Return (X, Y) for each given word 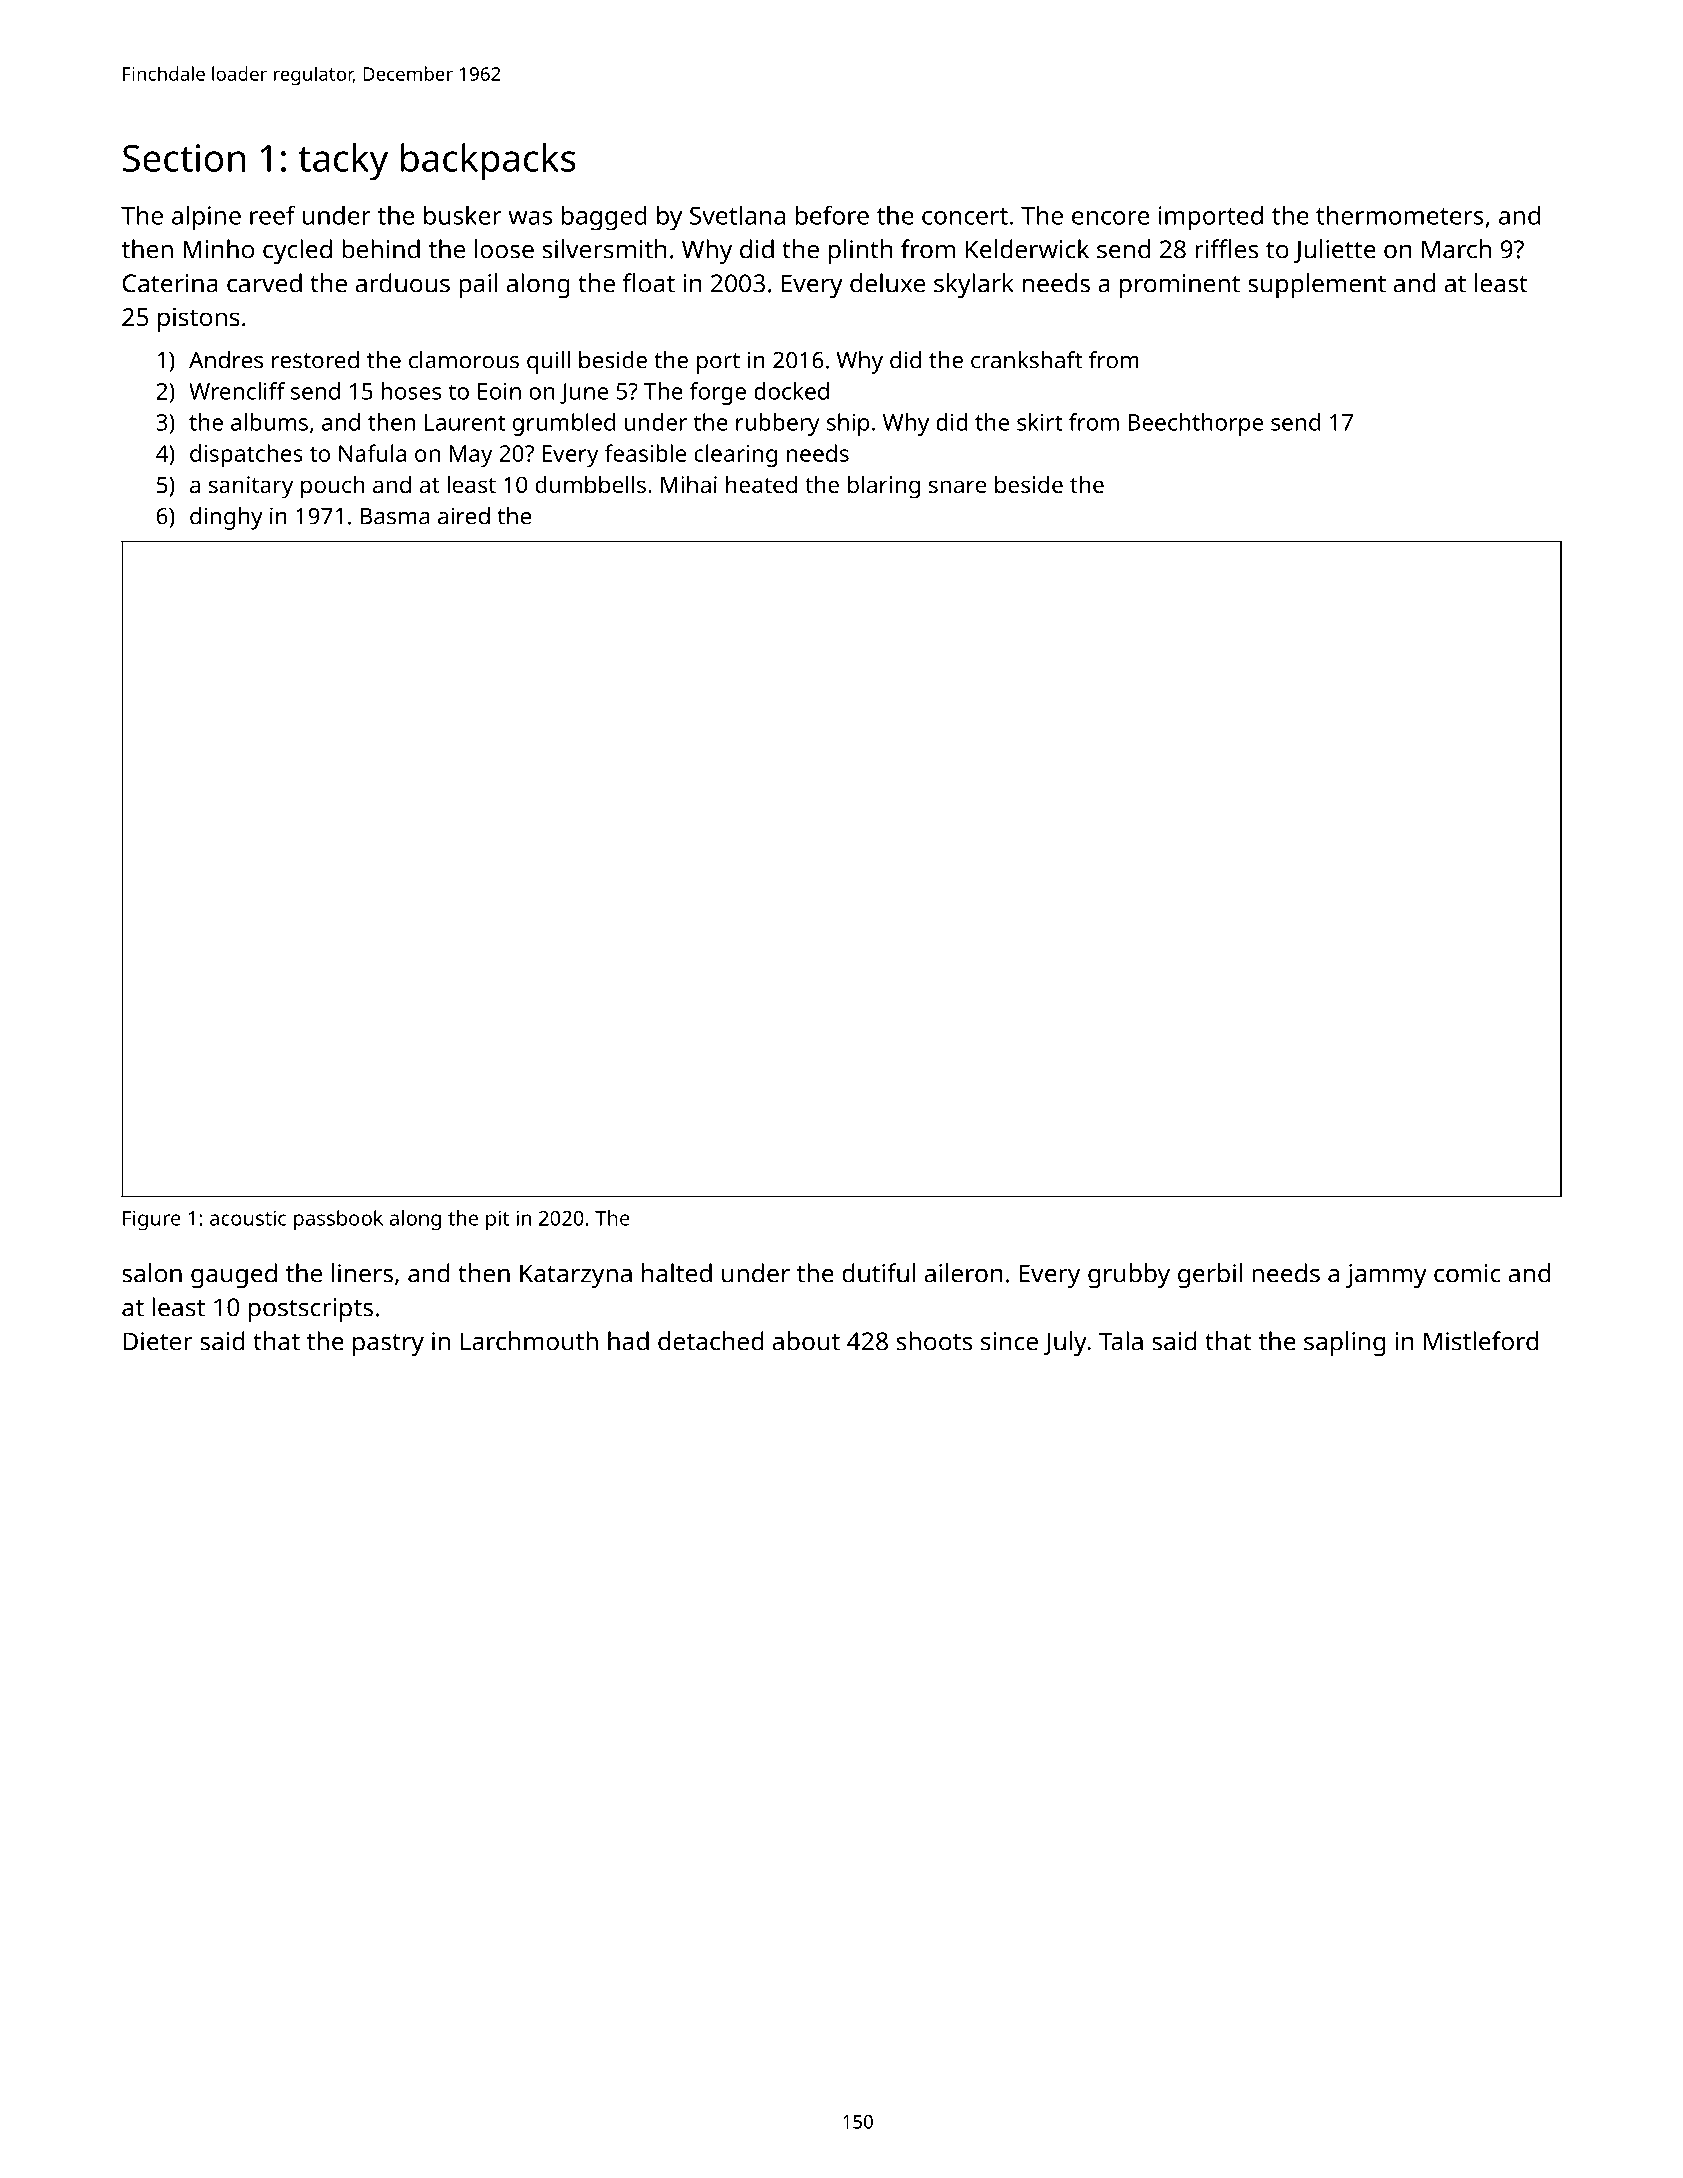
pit (497, 1220)
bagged (604, 218)
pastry (388, 1345)
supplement (1317, 285)
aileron (964, 1273)
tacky (343, 162)
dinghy (226, 518)
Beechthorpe (1195, 424)
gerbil (1210, 1275)
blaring (884, 487)
